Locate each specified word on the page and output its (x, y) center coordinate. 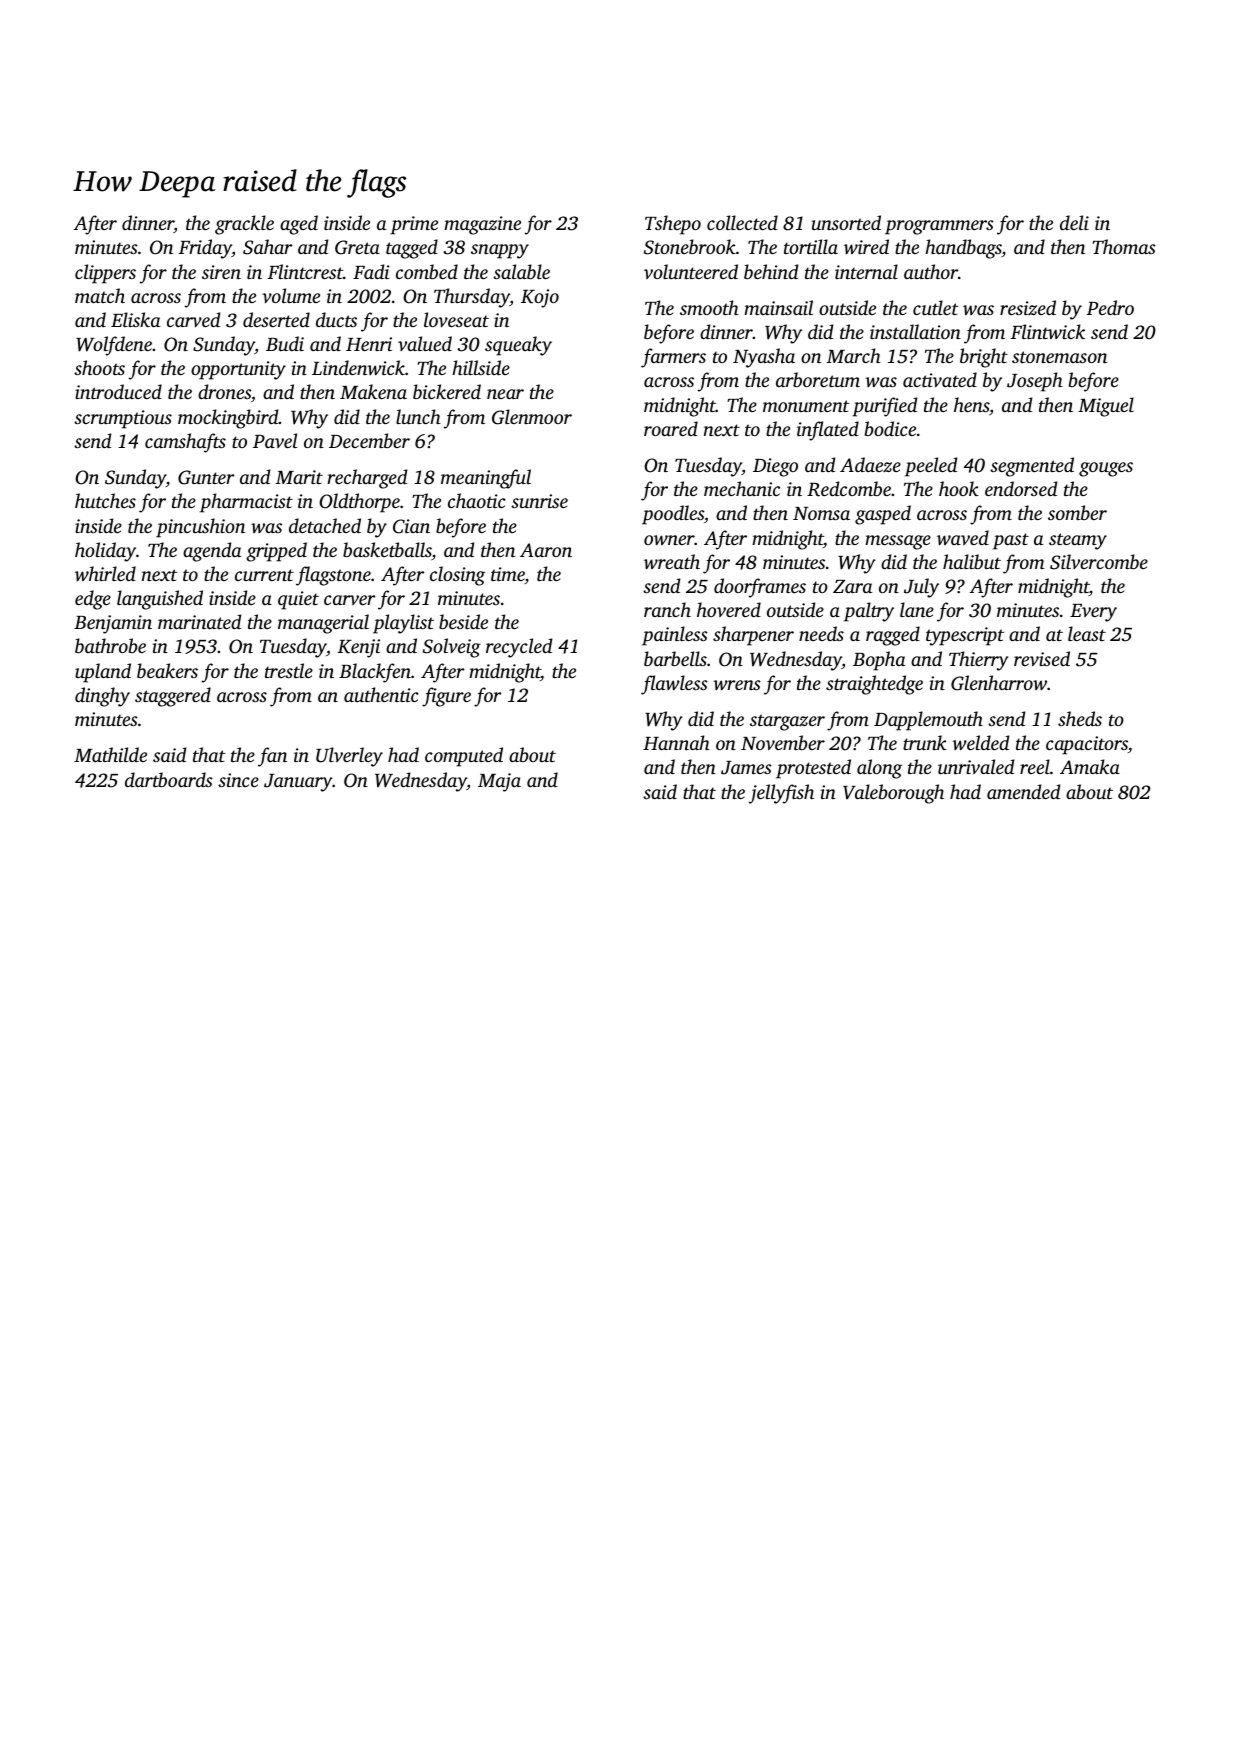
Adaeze (870, 465)
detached (325, 525)
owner (669, 540)
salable (521, 271)
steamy (1078, 541)
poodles (673, 515)
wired (866, 247)
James (746, 768)
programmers (939, 227)
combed (427, 271)
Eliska (135, 319)
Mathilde (110, 754)
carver (350, 600)
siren (221, 272)
